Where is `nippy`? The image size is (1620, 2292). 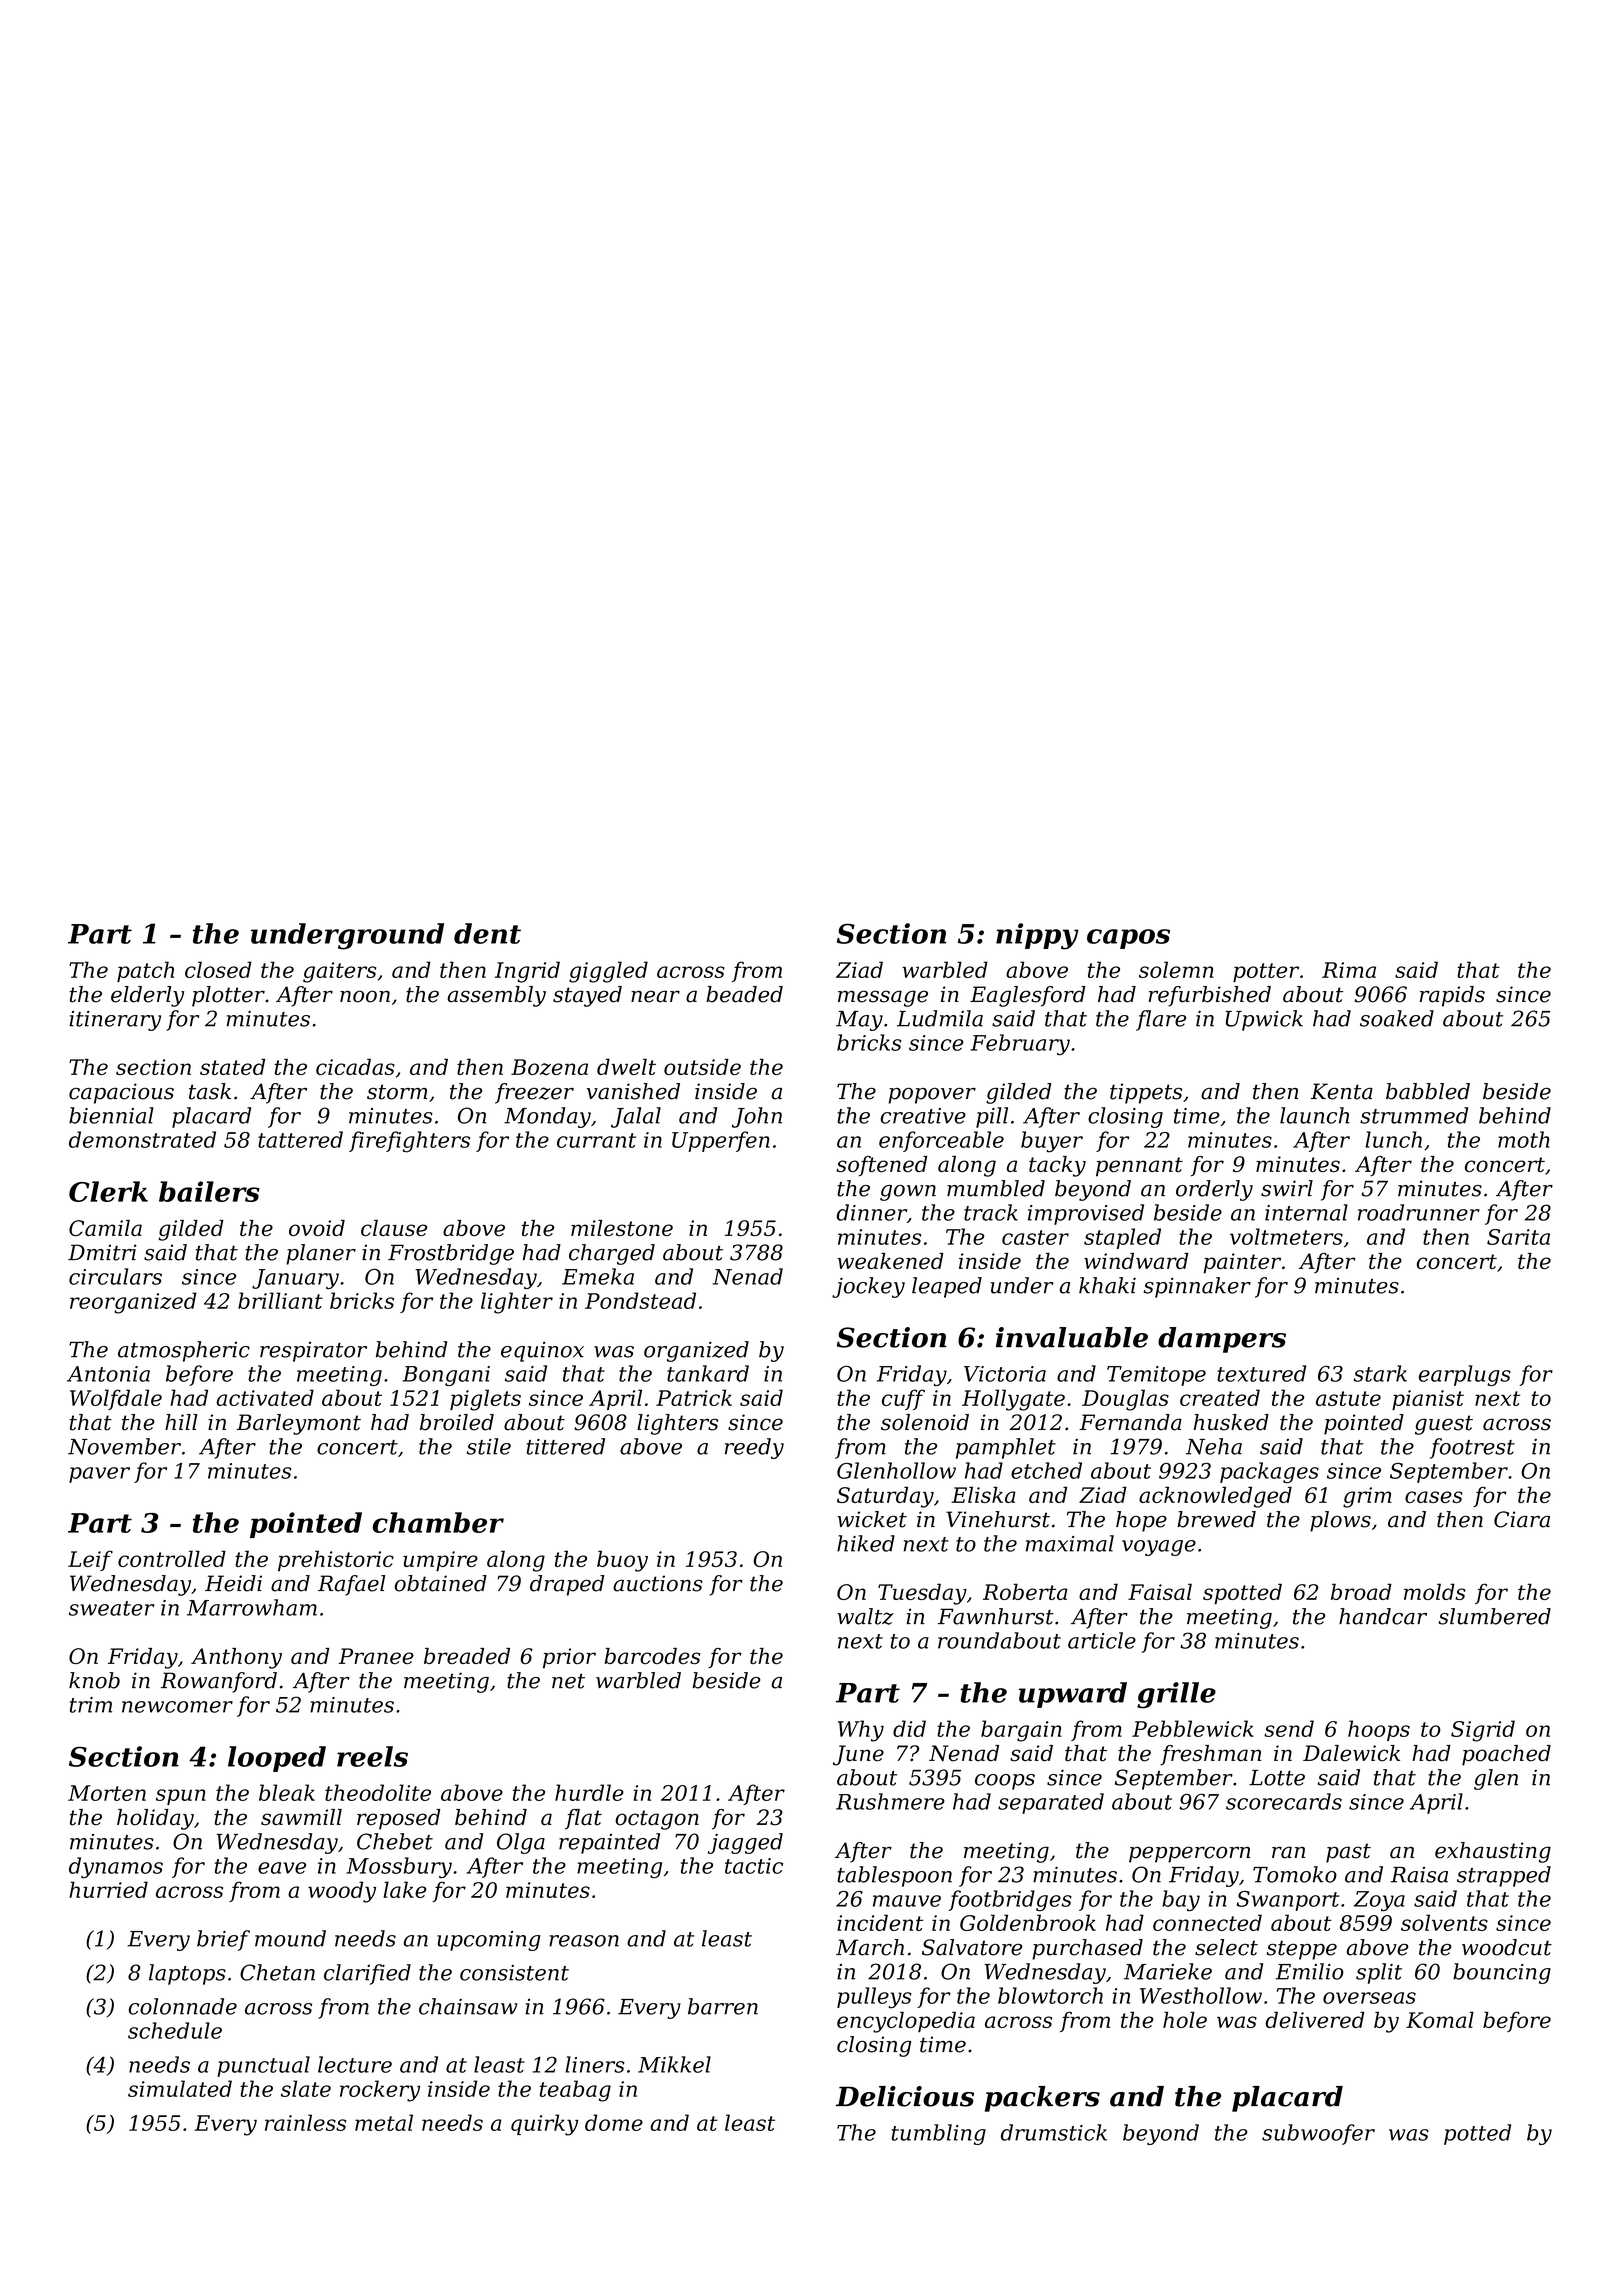
nippy is located at coordinates (1037, 936).
